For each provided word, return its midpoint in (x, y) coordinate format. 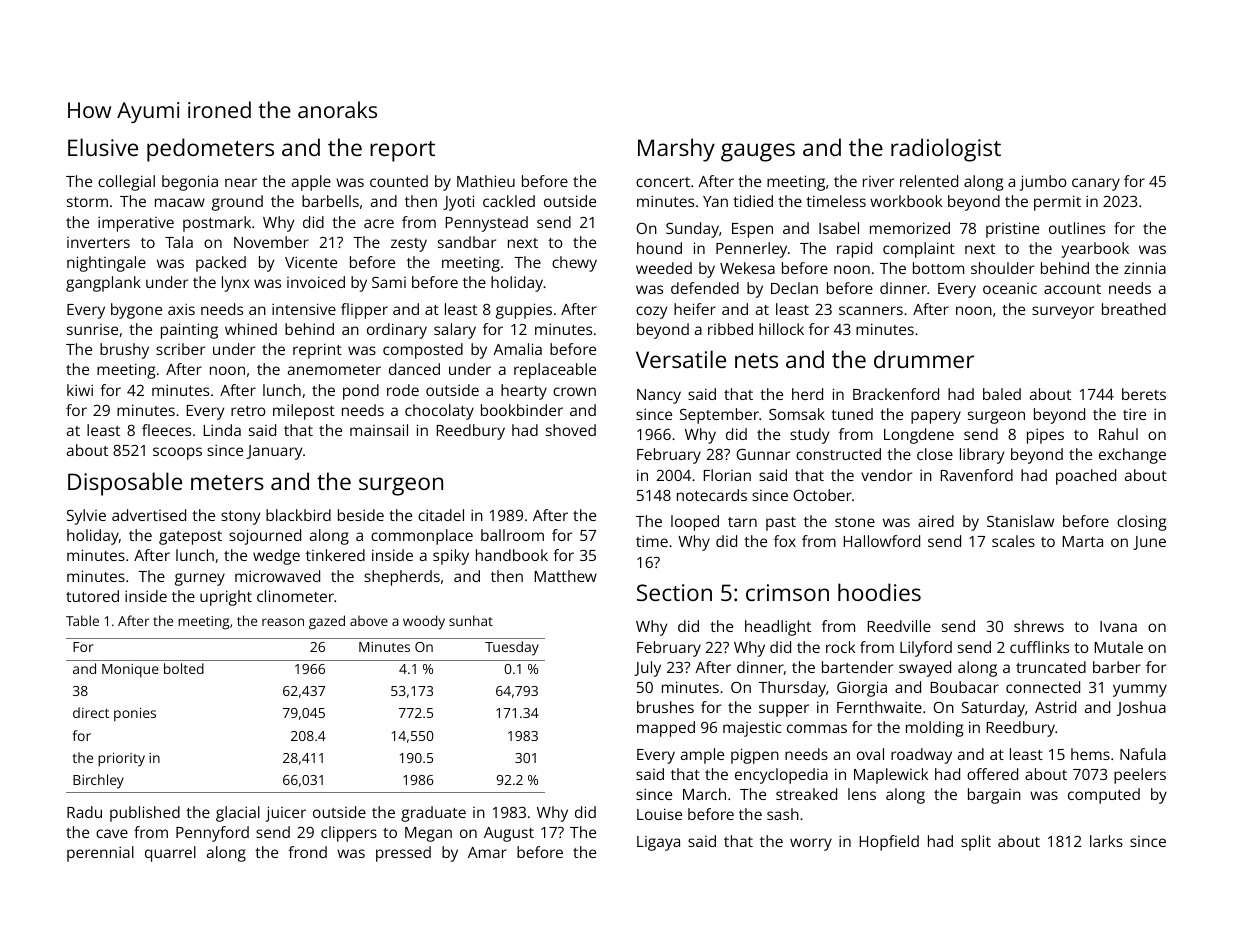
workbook (906, 201)
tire (1134, 414)
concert (663, 182)
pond (361, 392)
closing (1141, 523)
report (402, 151)
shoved (571, 430)
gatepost (190, 538)
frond (307, 852)
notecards (712, 495)
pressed (403, 854)
